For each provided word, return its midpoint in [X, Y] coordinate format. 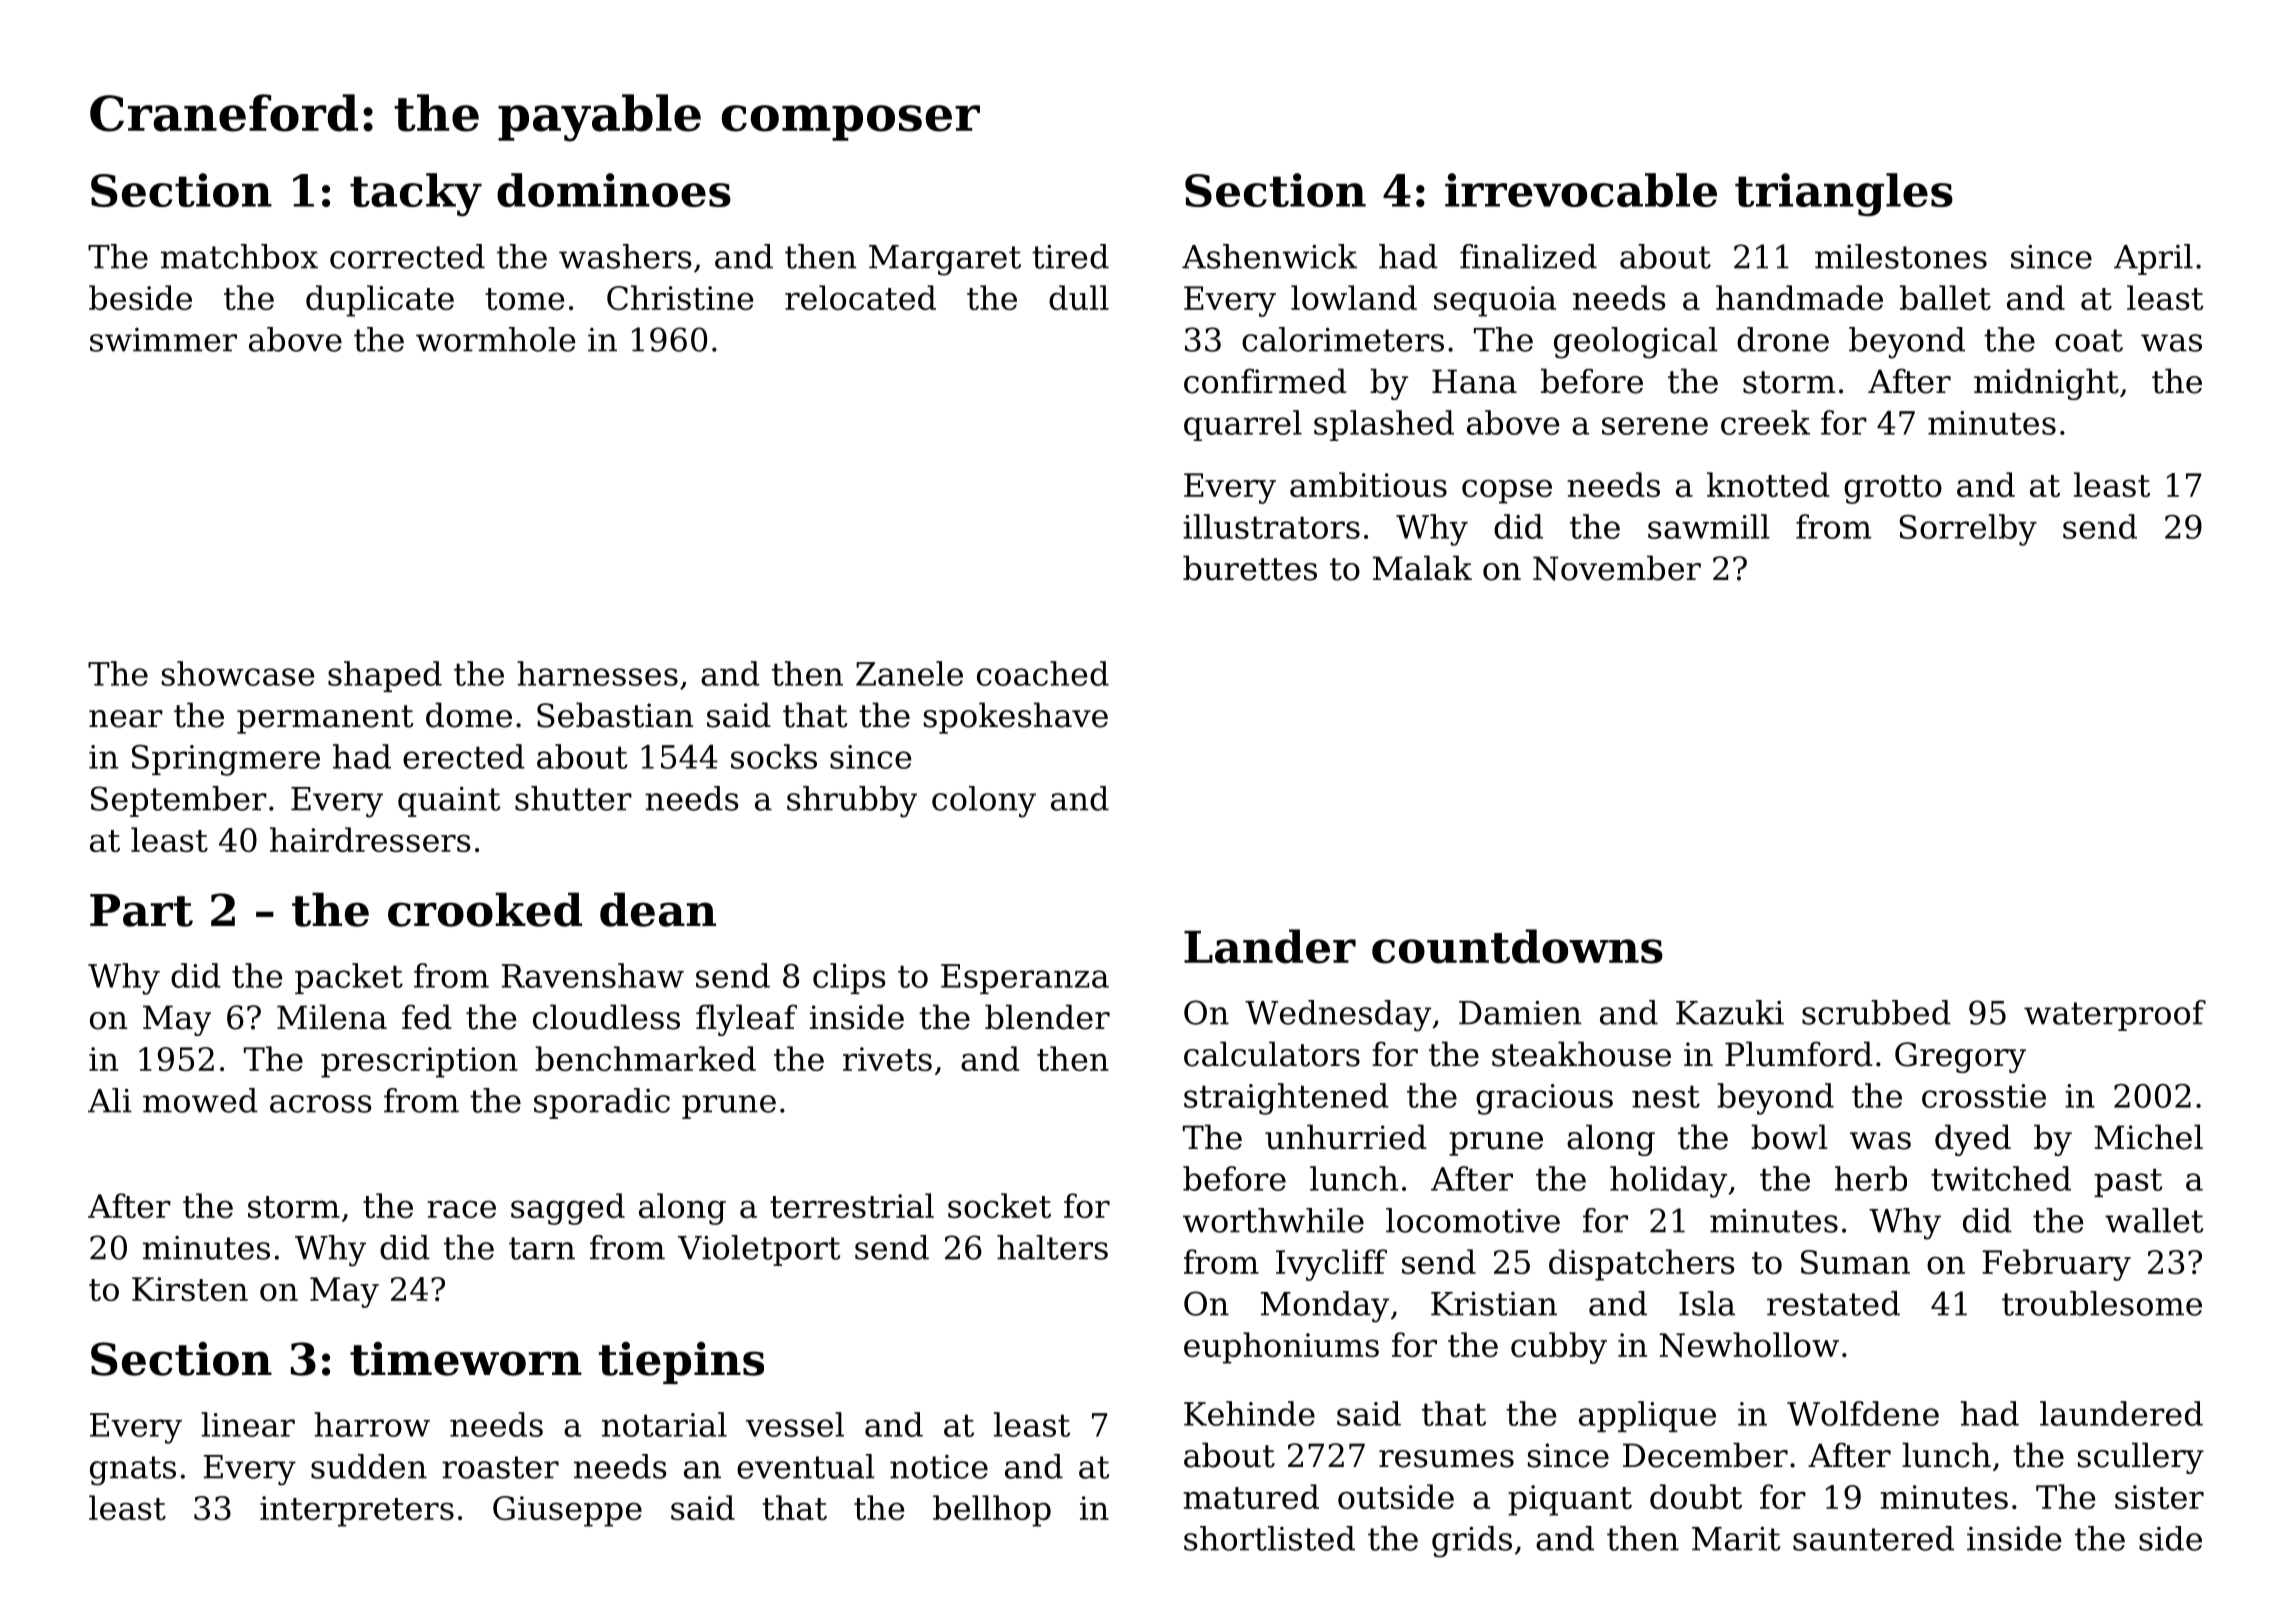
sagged [568, 1209]
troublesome [2102, 1303]
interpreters [357, 1511]
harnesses [597, 673]
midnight [2046, 384]
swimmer [163, 340]
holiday [1668, 1182]
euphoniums [1281, 1348]
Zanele [909, 673]
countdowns [1517, 946]
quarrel [1243, 425]
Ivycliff [1331, 1265]
